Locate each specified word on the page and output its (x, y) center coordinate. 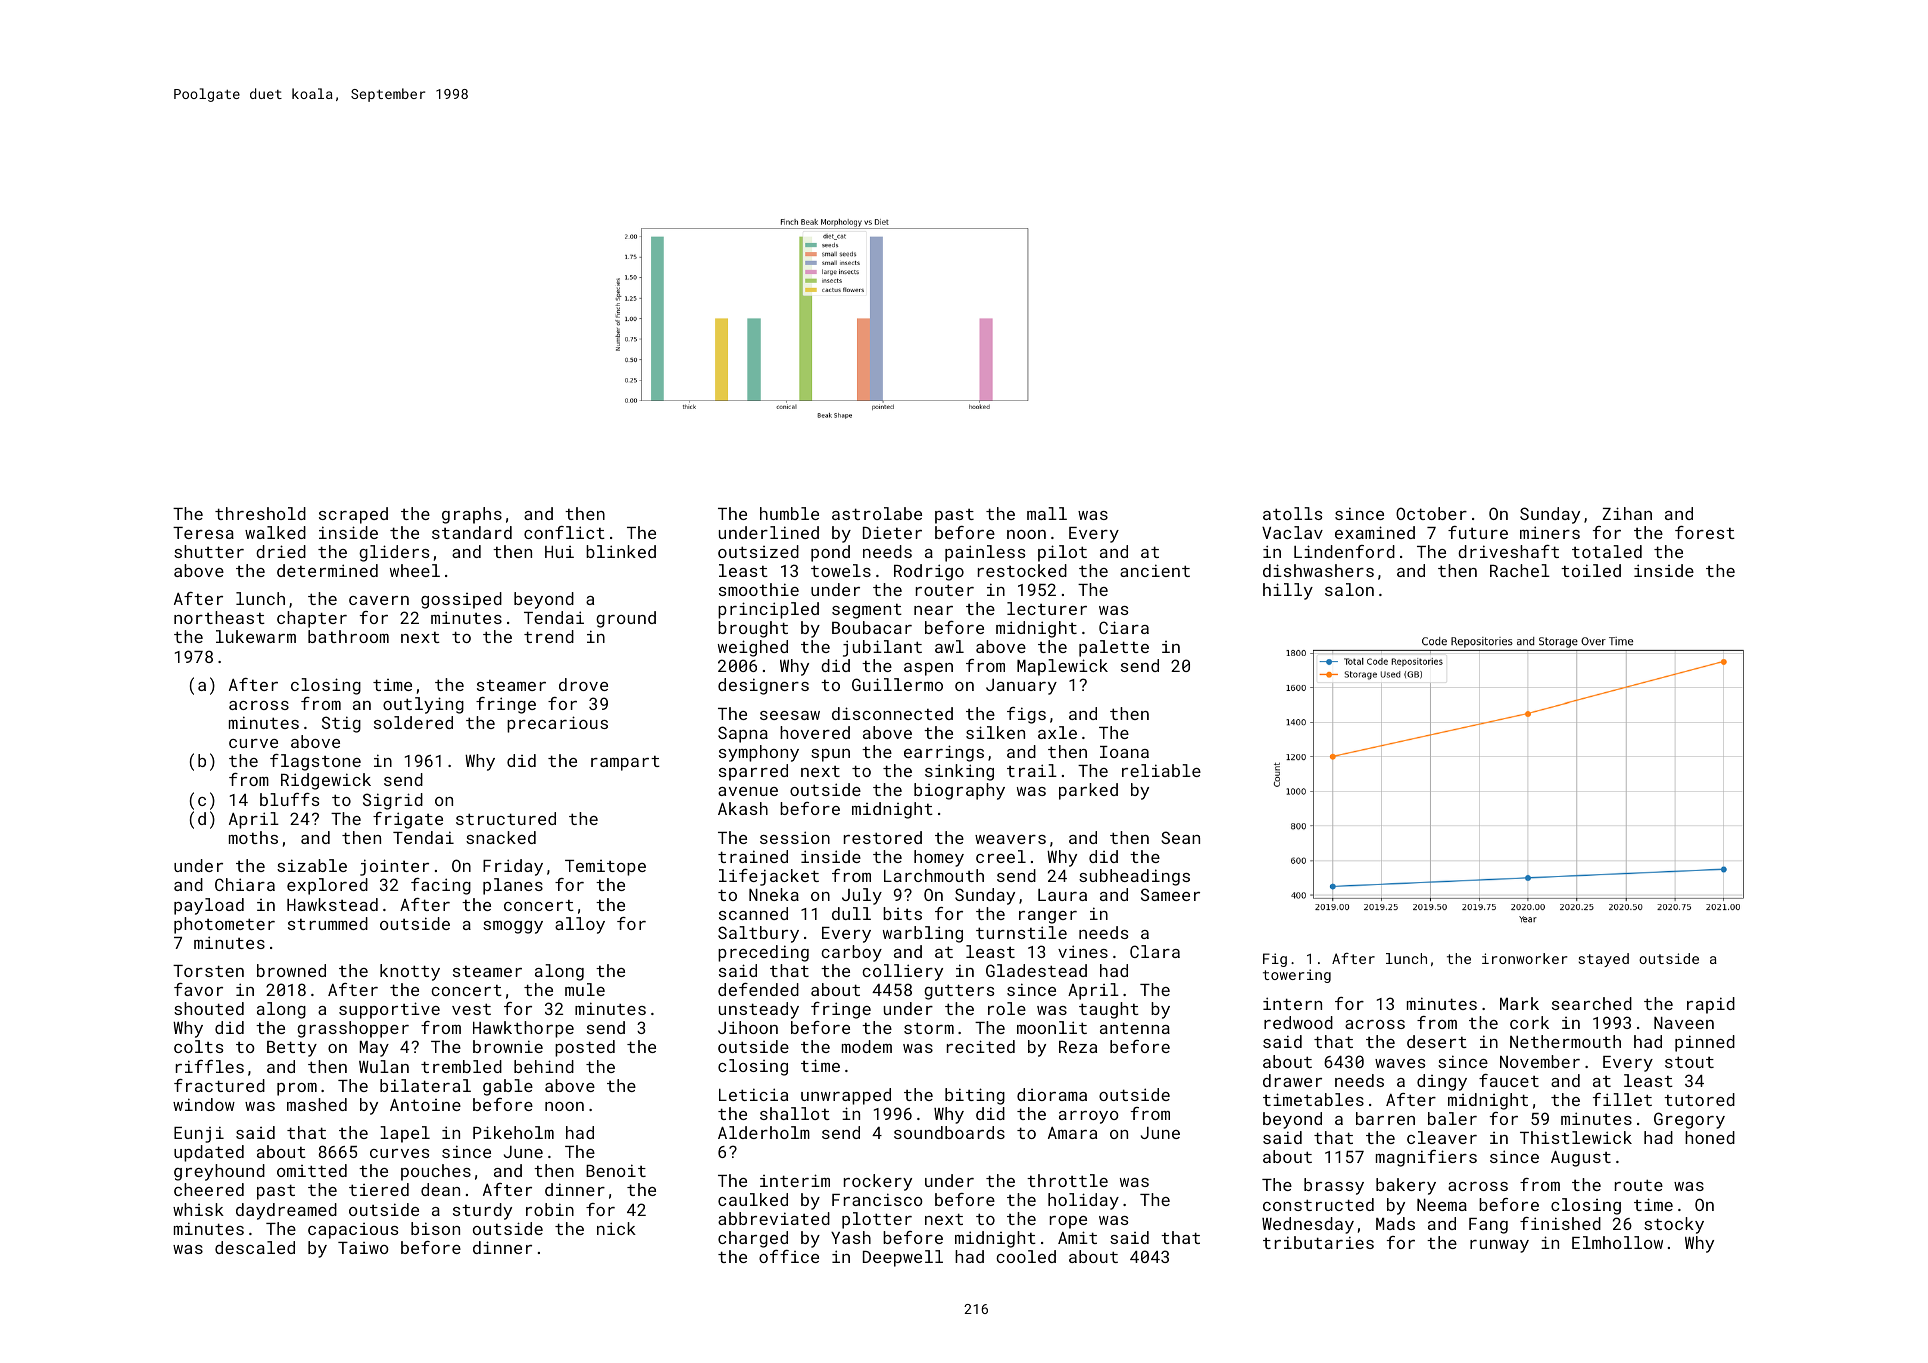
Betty (292, 1049)
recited (981, 1046)
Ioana (1124, 752)
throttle (1067, 1180)
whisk (198, 1209)
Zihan (1627, 513)
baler (1452, 1118)
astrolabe (877, 513)
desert (1437, 1041)
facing (441, 886)
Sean (1180, 837)
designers (763, 686)
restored (883, 837)
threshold (260, 513)
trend (549, 636)
